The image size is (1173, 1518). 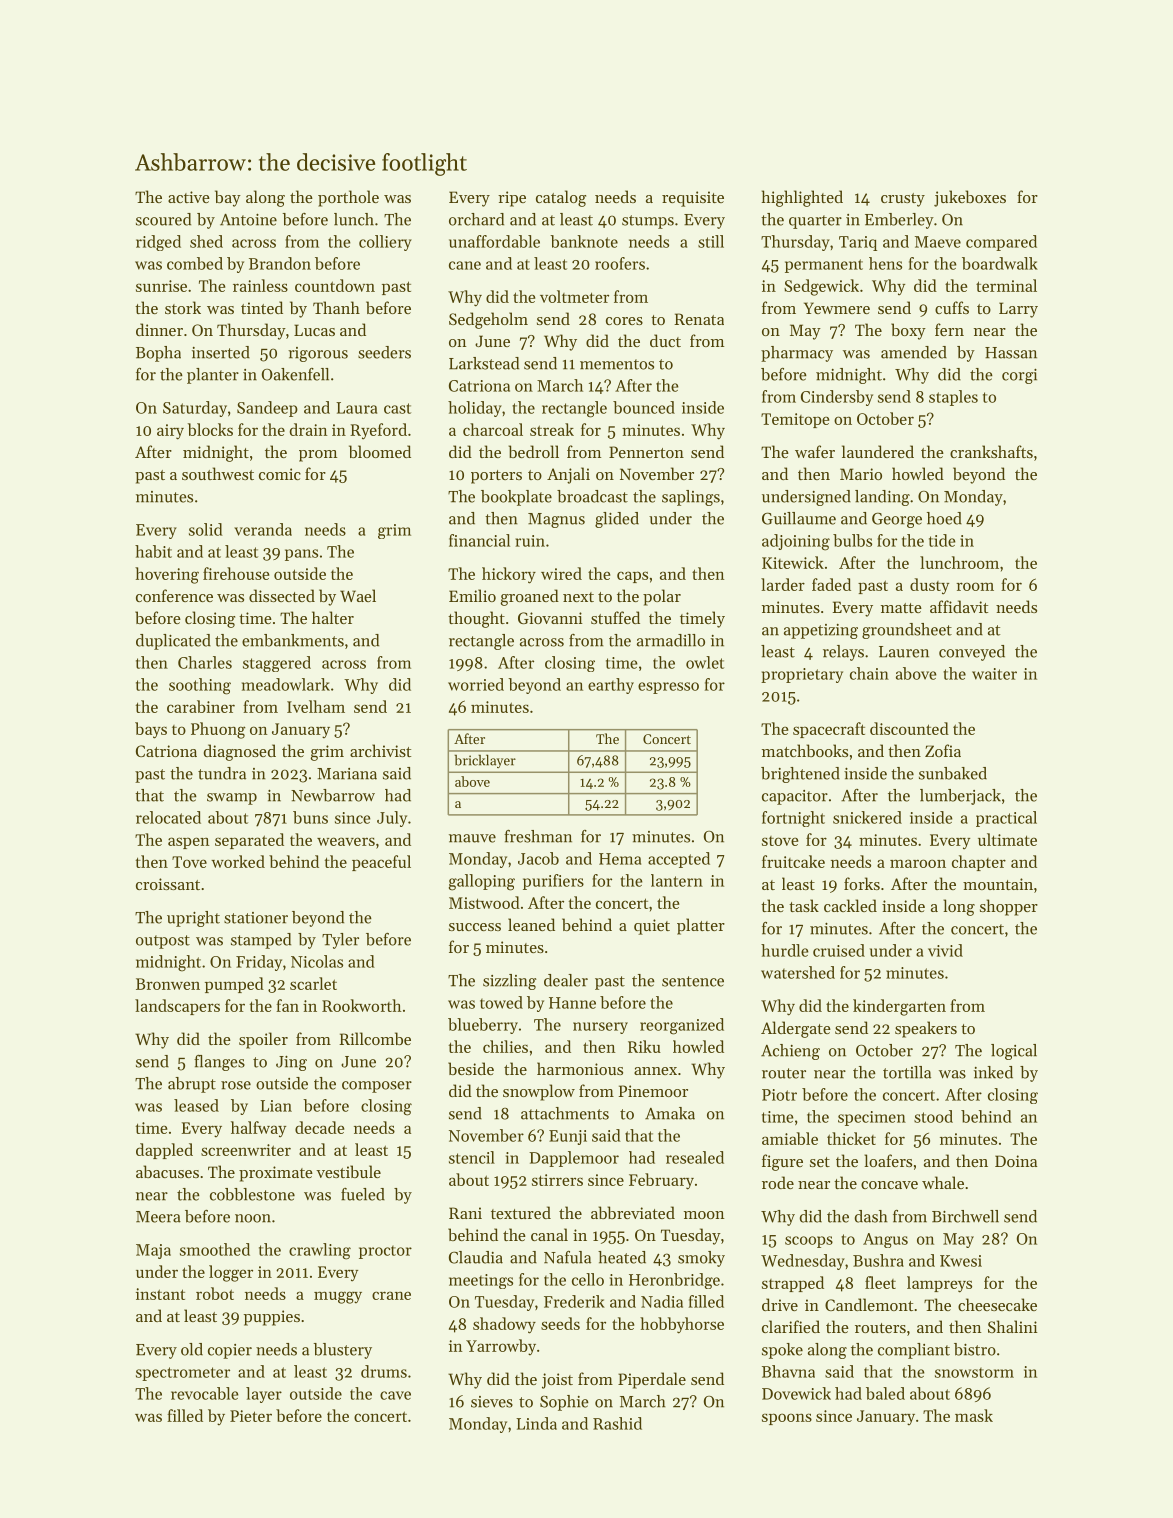 What do you see at coordinates (1009, 907) in the document?
I see `shopper` at bounding box center [1009, 907].
